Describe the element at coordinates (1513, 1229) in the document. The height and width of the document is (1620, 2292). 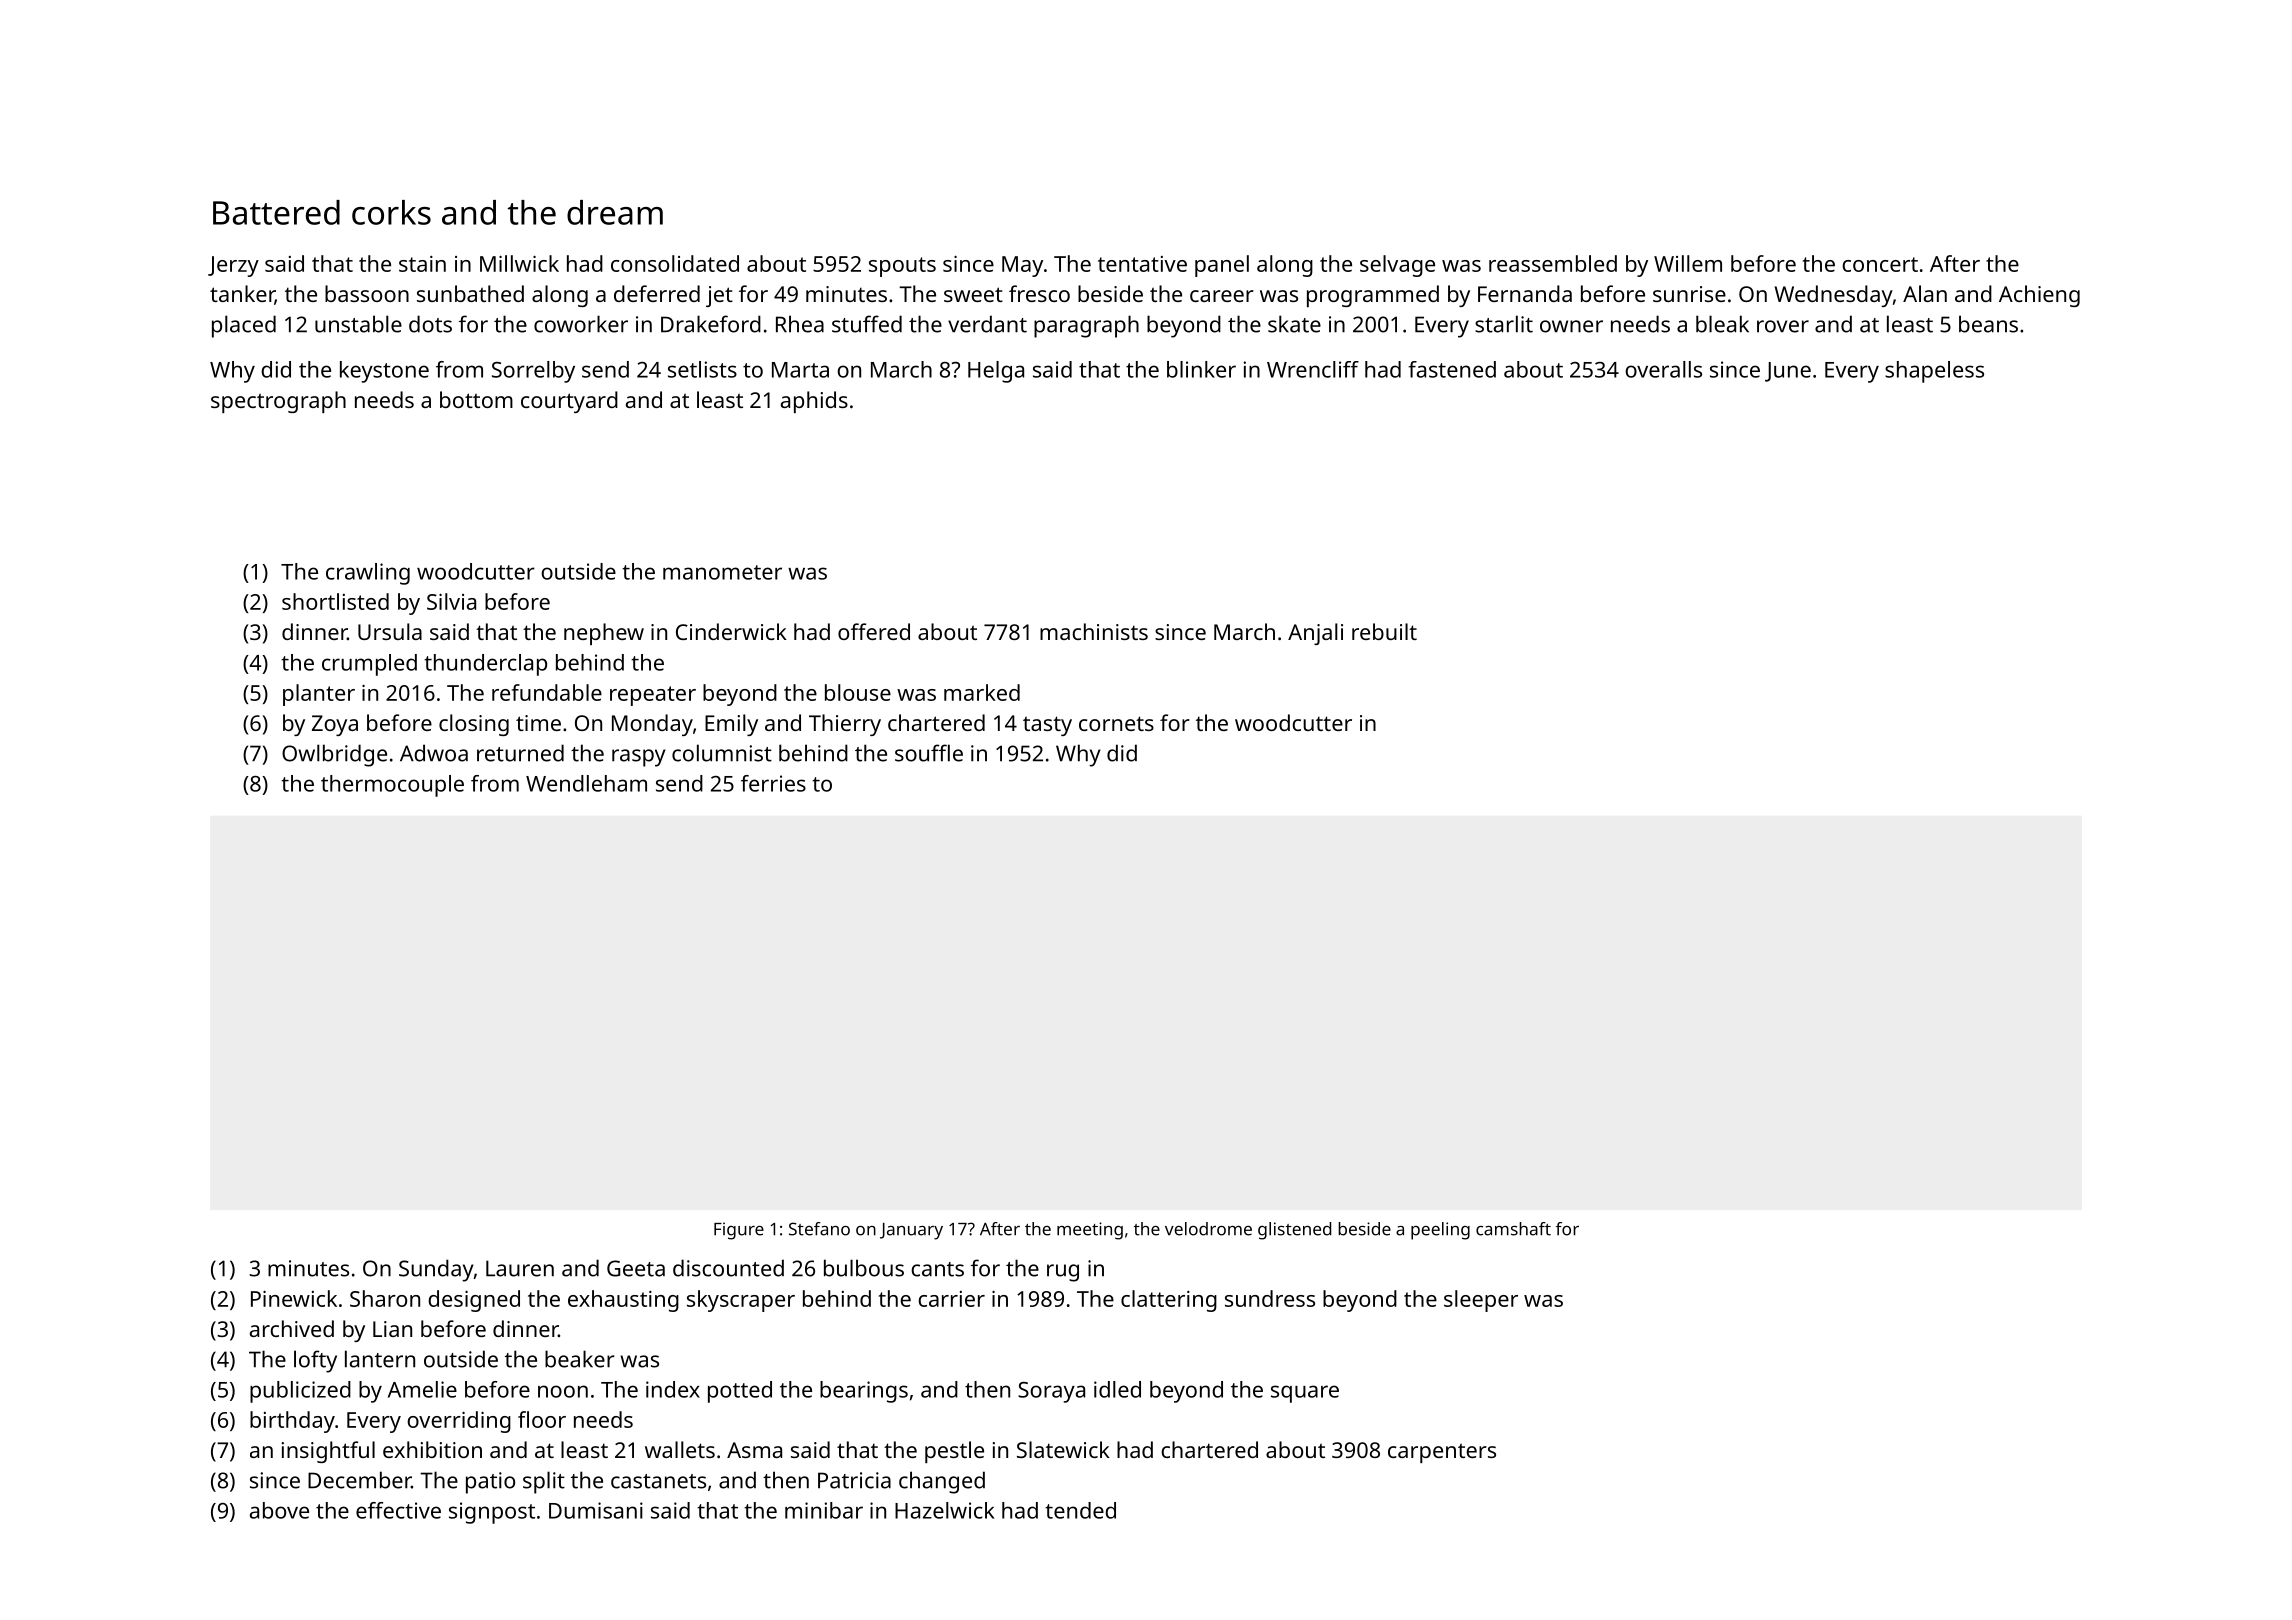
I see `camshaft` at that location.
